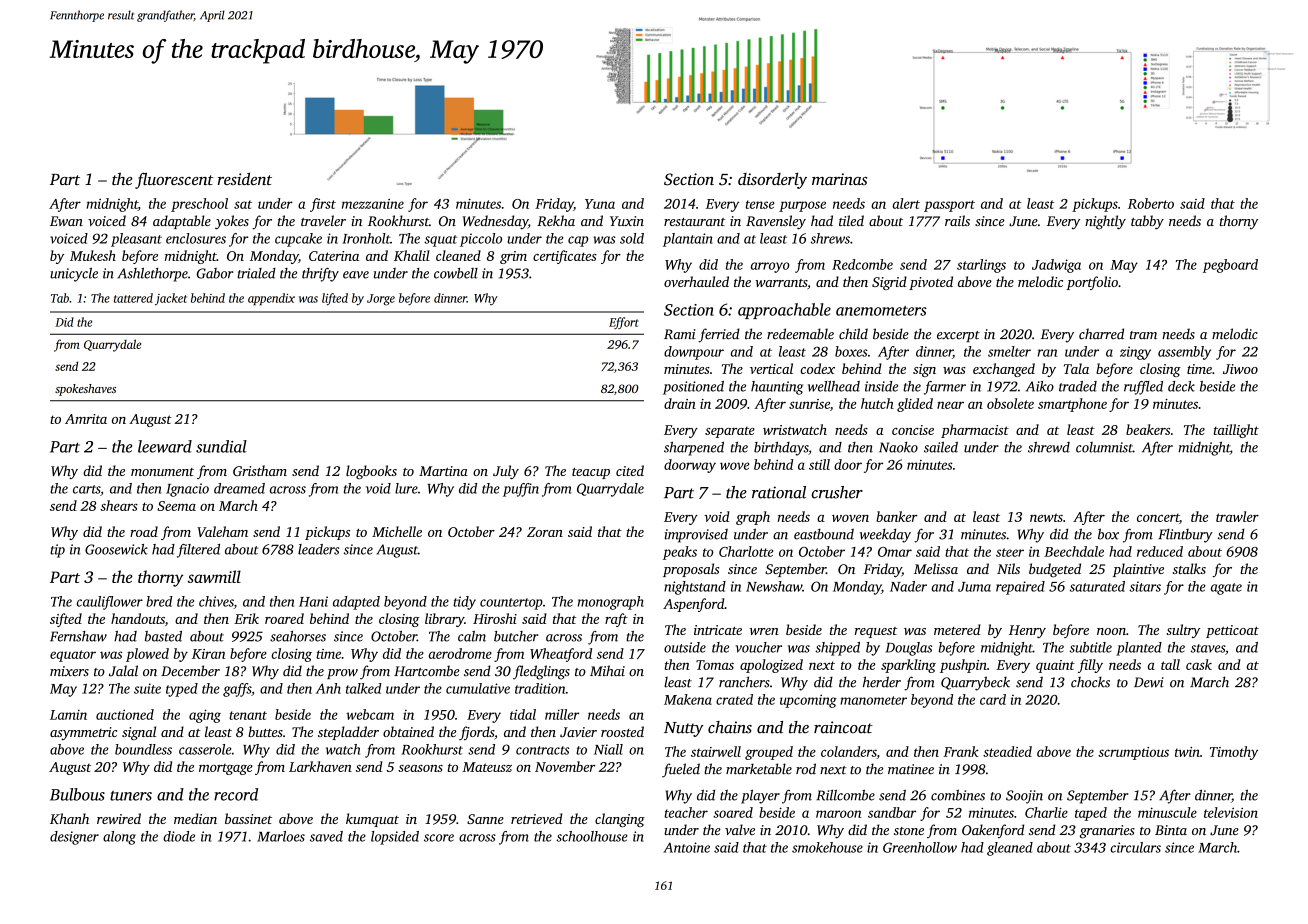  I want to click on granaries, so click(1107, 832).
